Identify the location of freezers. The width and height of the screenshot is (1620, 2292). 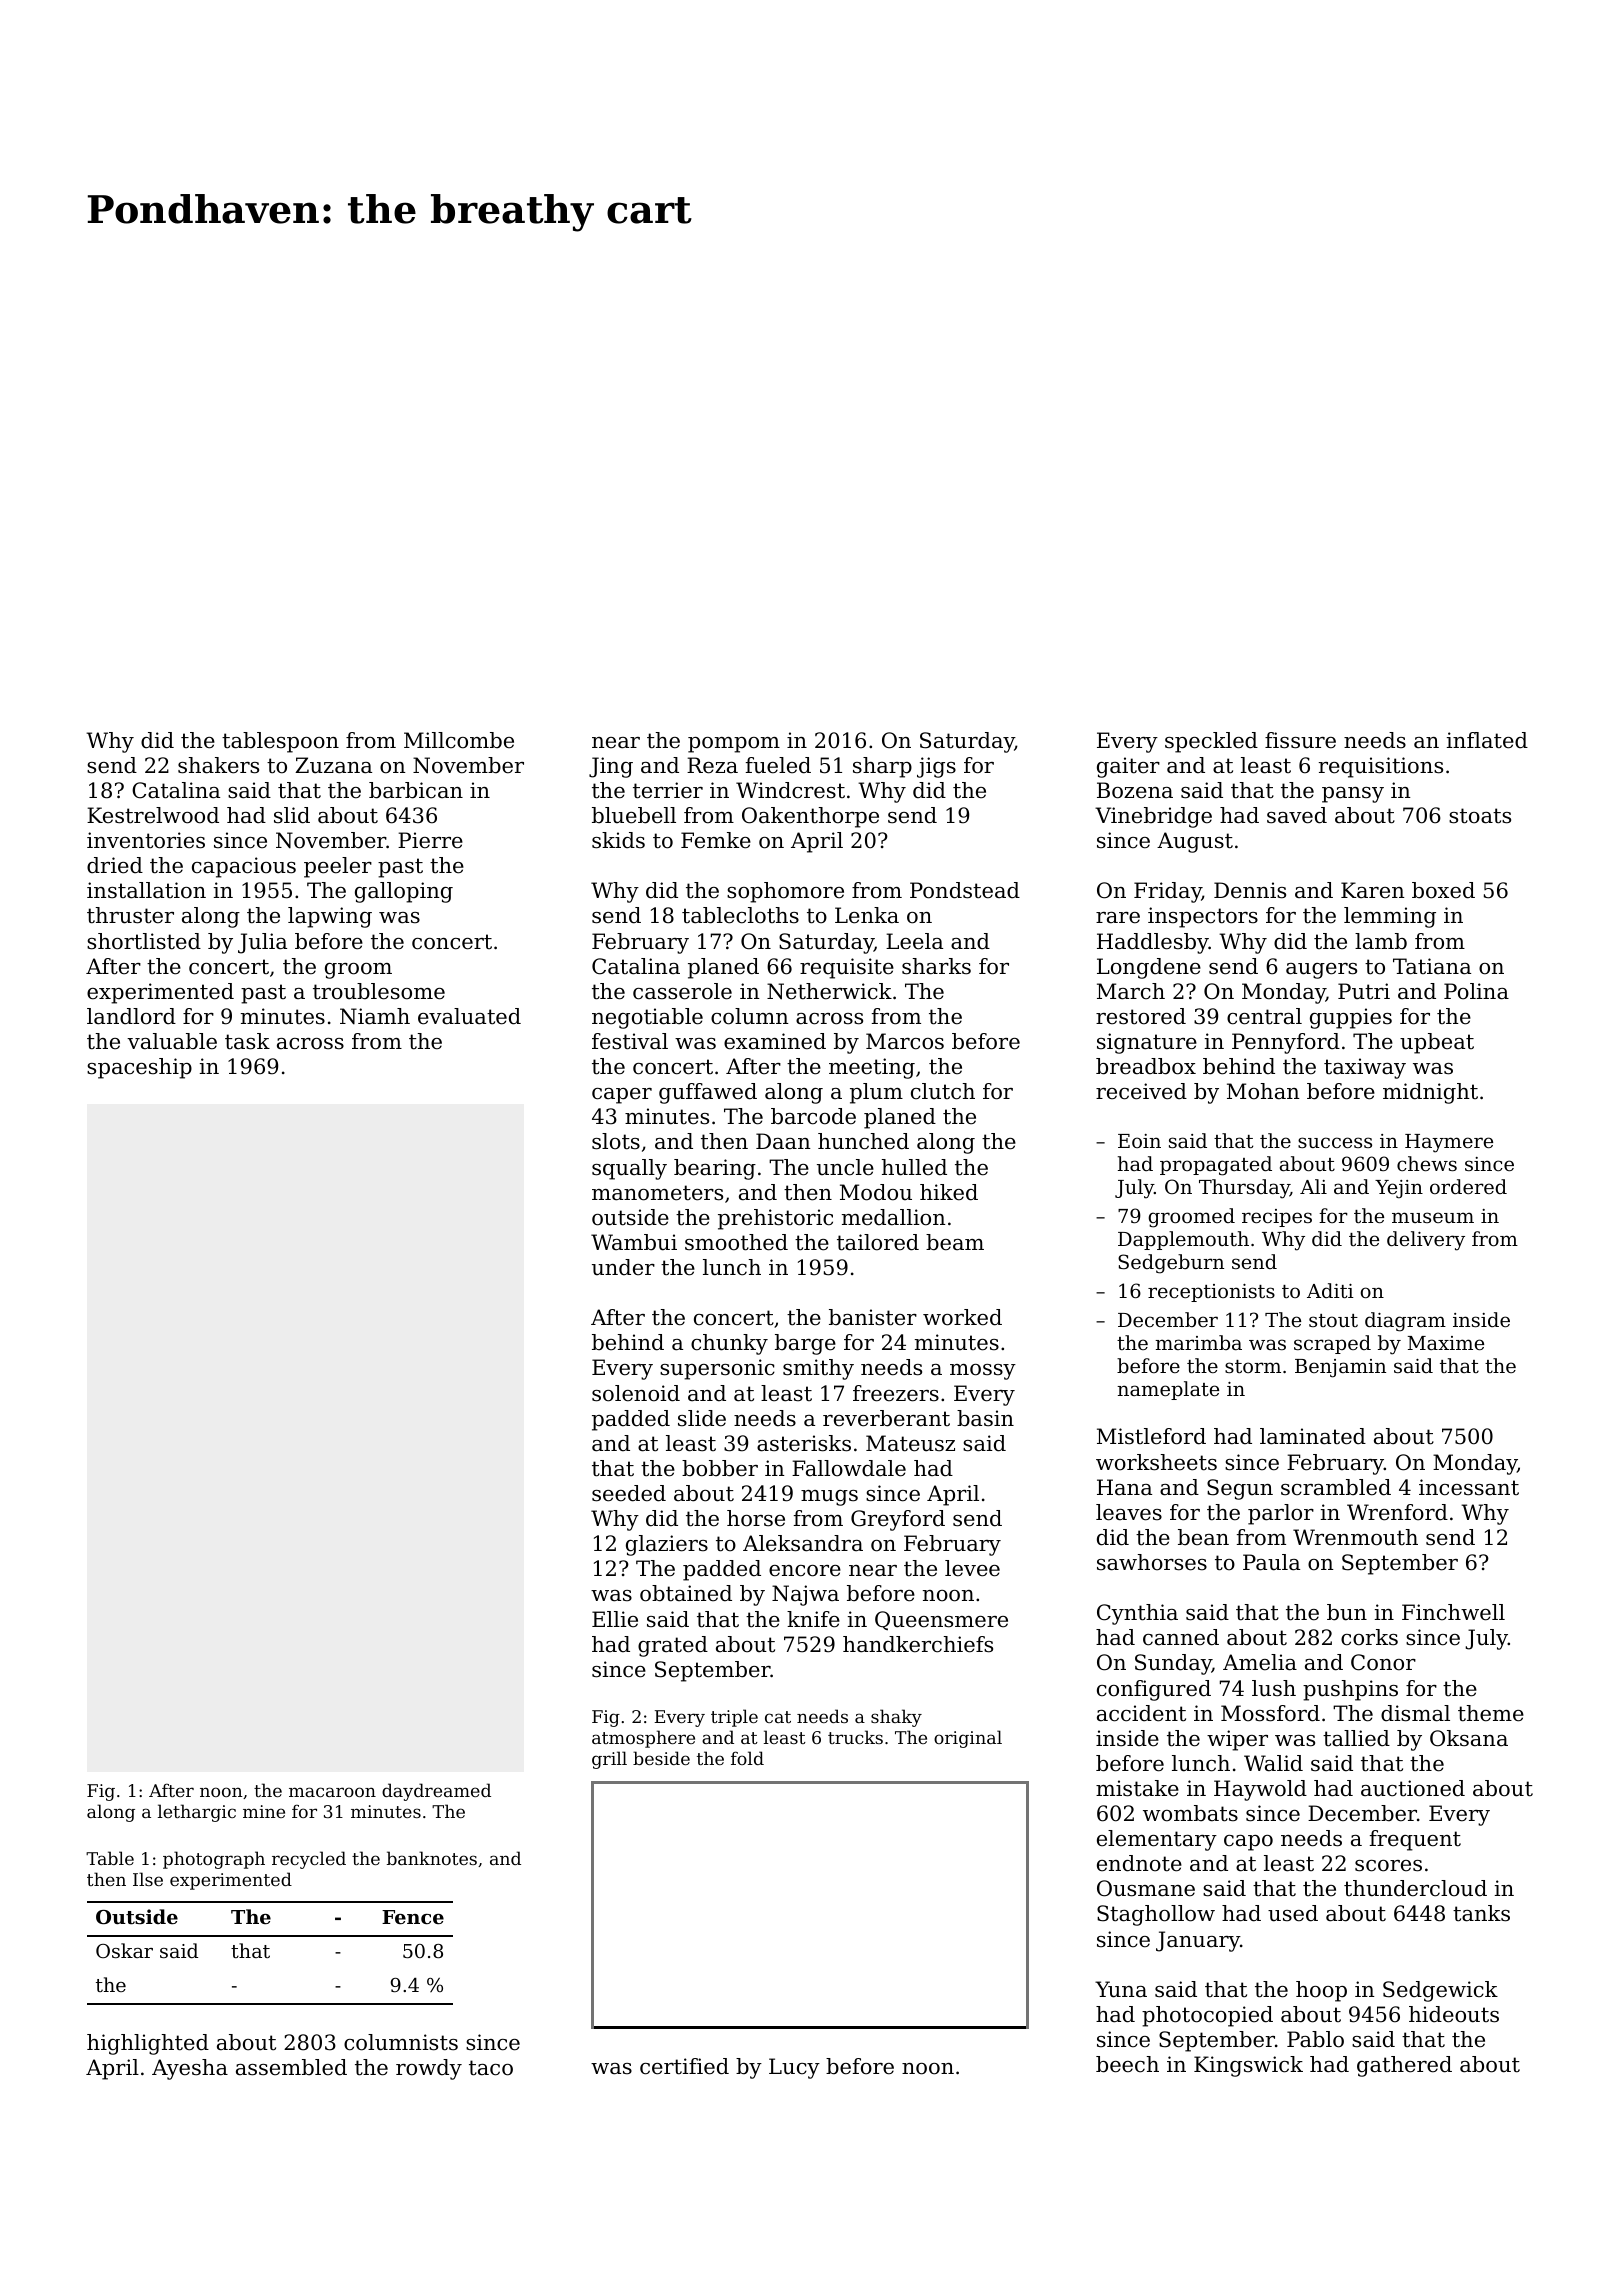
(896, 1393).
